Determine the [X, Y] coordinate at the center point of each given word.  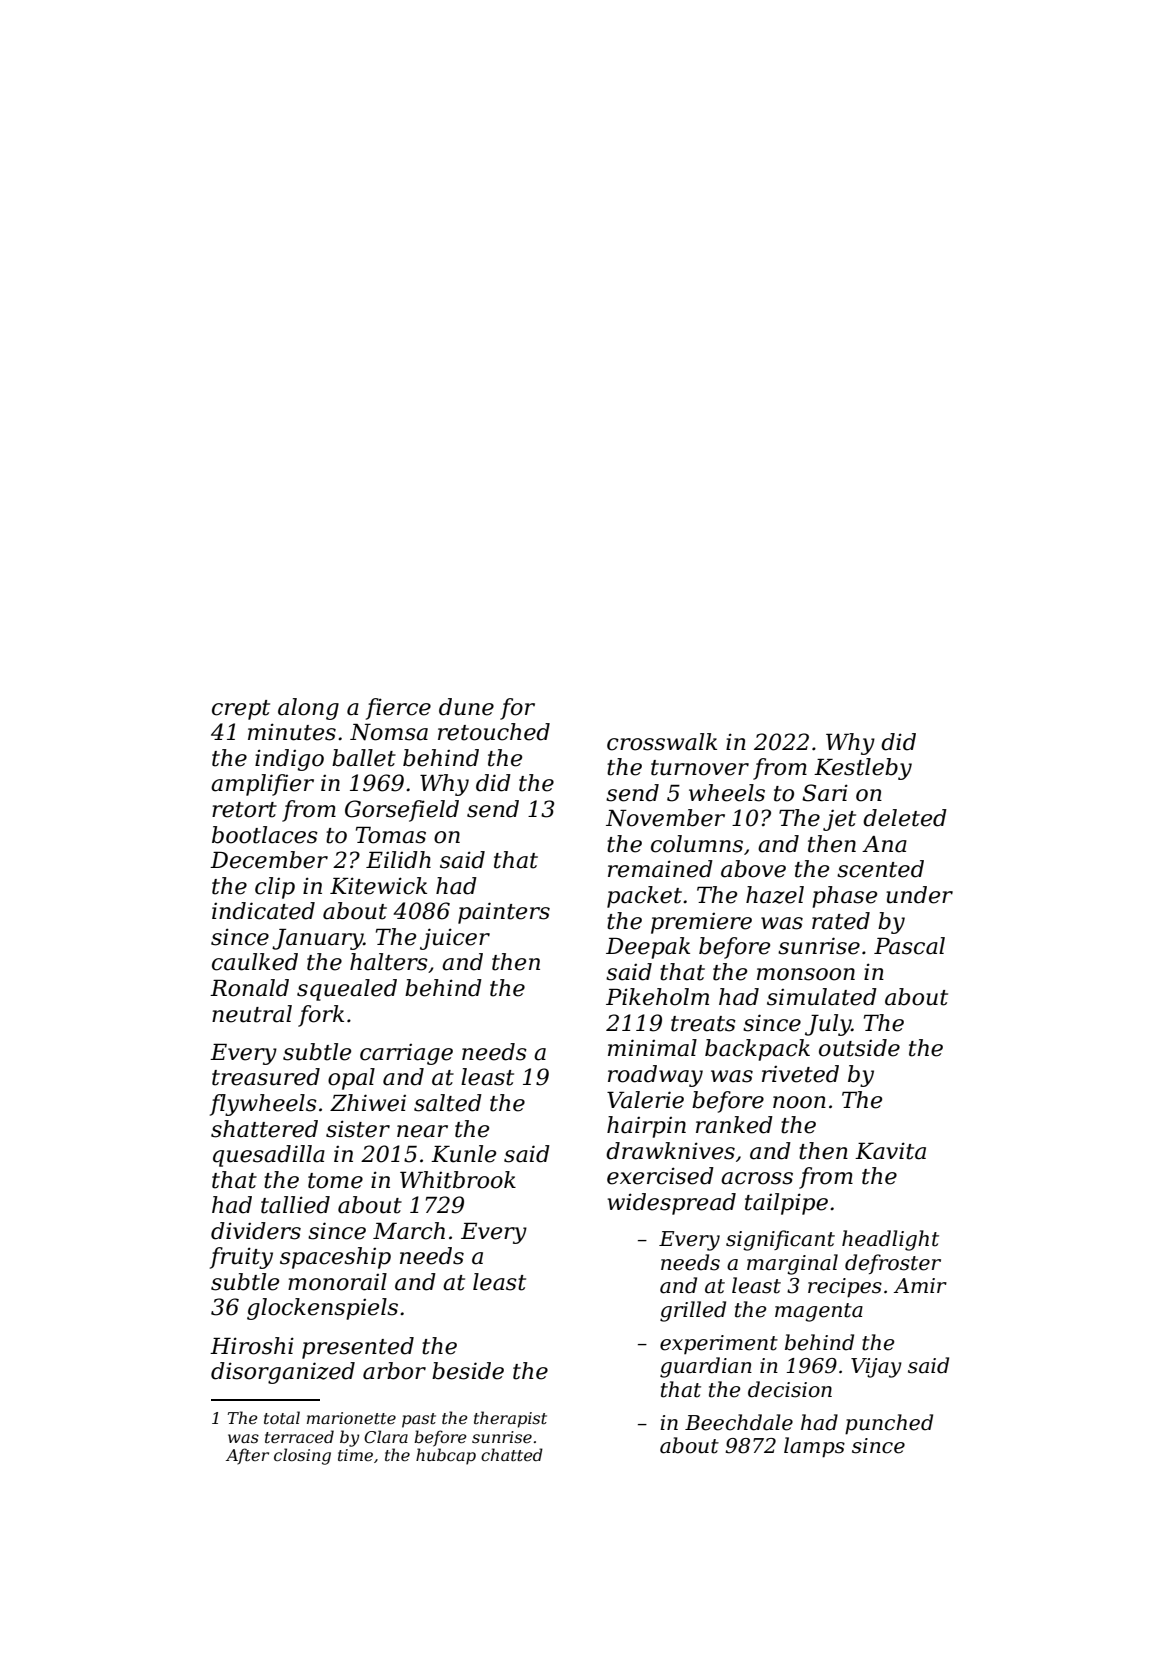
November [665, 818]
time [355, 1455]
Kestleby [863, 769]
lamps [814, 1447]
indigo [289, 760]
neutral [252, 1014]
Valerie [645, 1100]
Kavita [890, 1151]
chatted [512, 1454]
